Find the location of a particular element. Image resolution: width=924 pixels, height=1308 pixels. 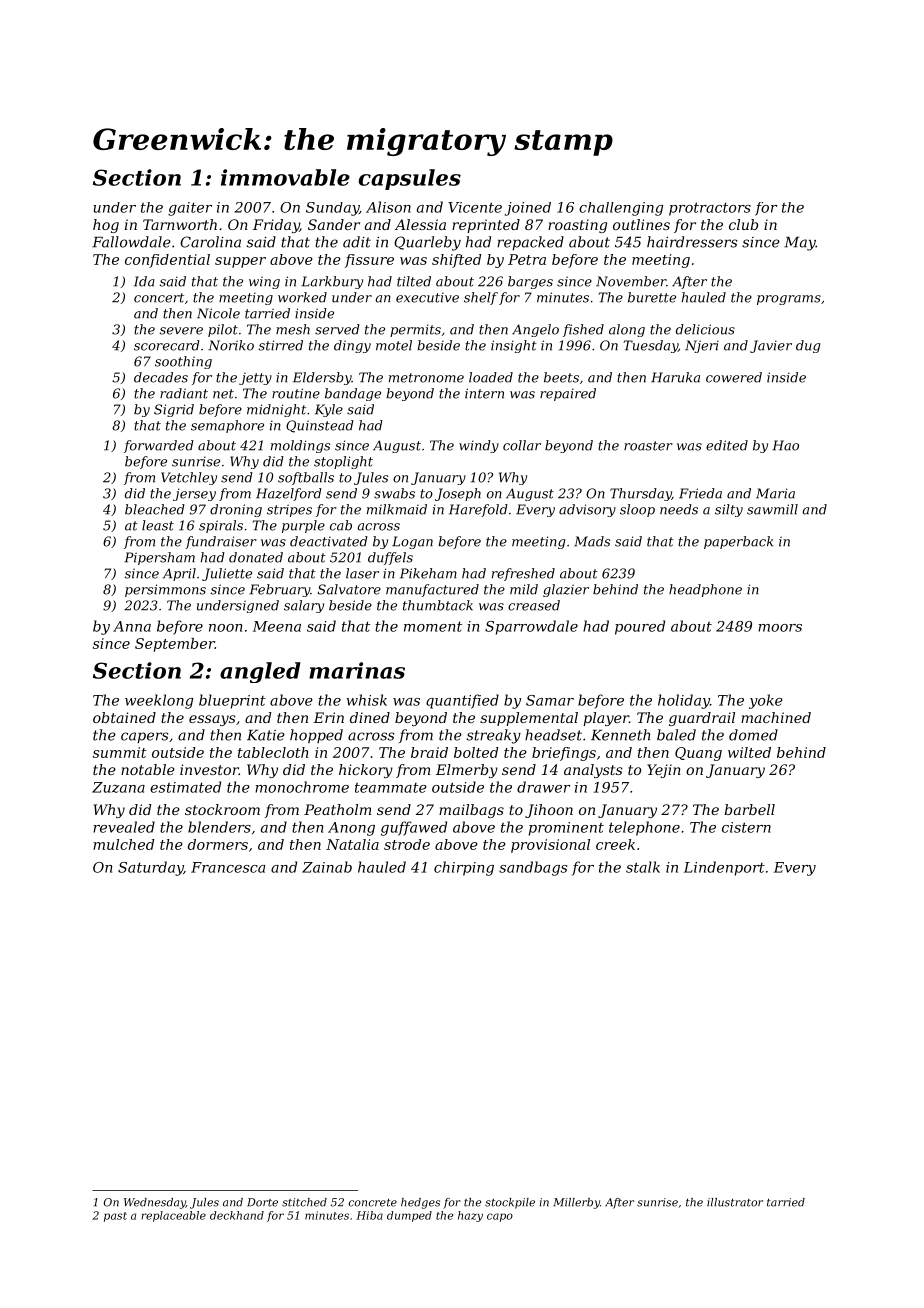

past is located at coordinates (115, 1217).
